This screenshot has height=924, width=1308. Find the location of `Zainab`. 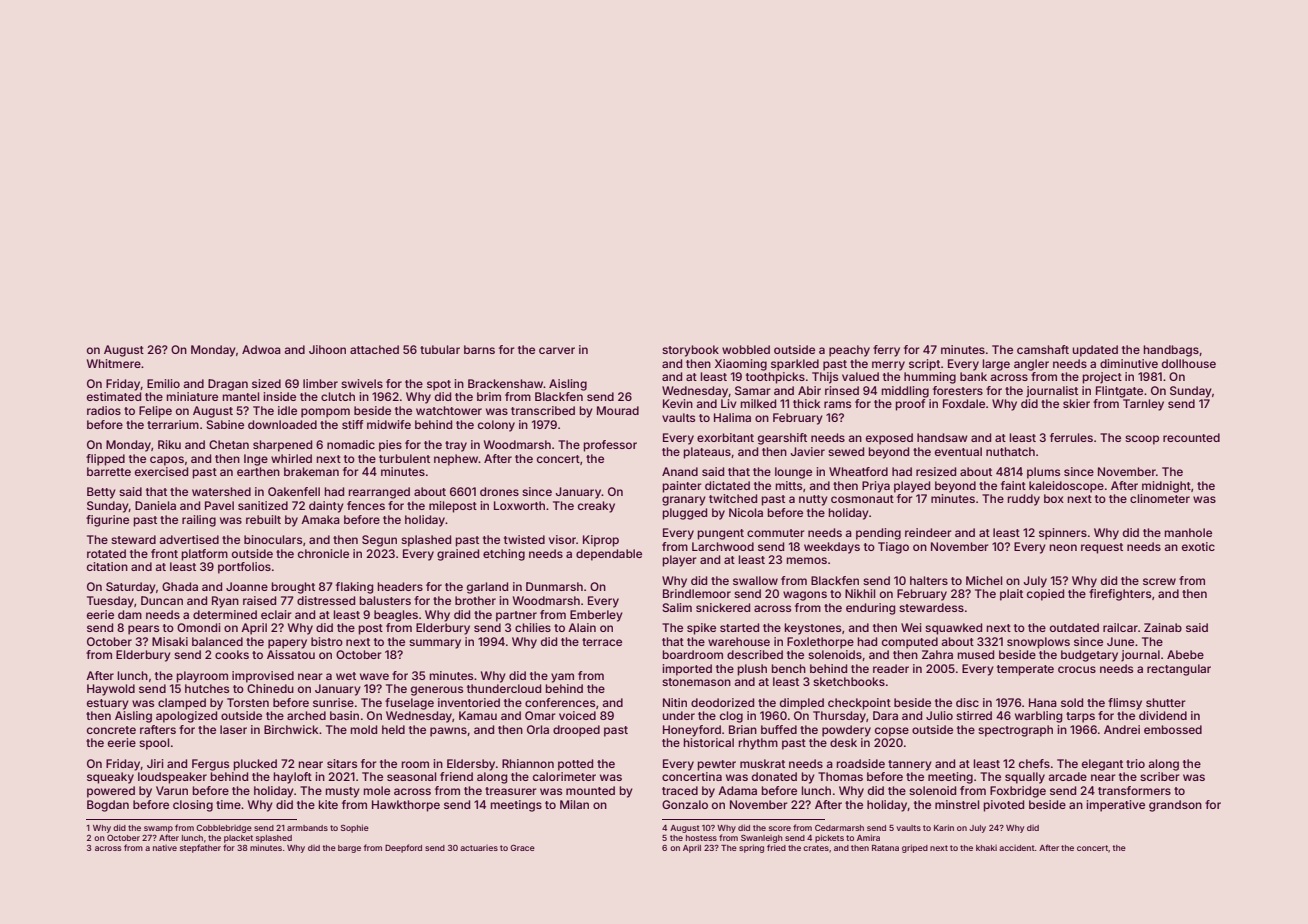

Zainab is located at coordinates (1163, 627).
